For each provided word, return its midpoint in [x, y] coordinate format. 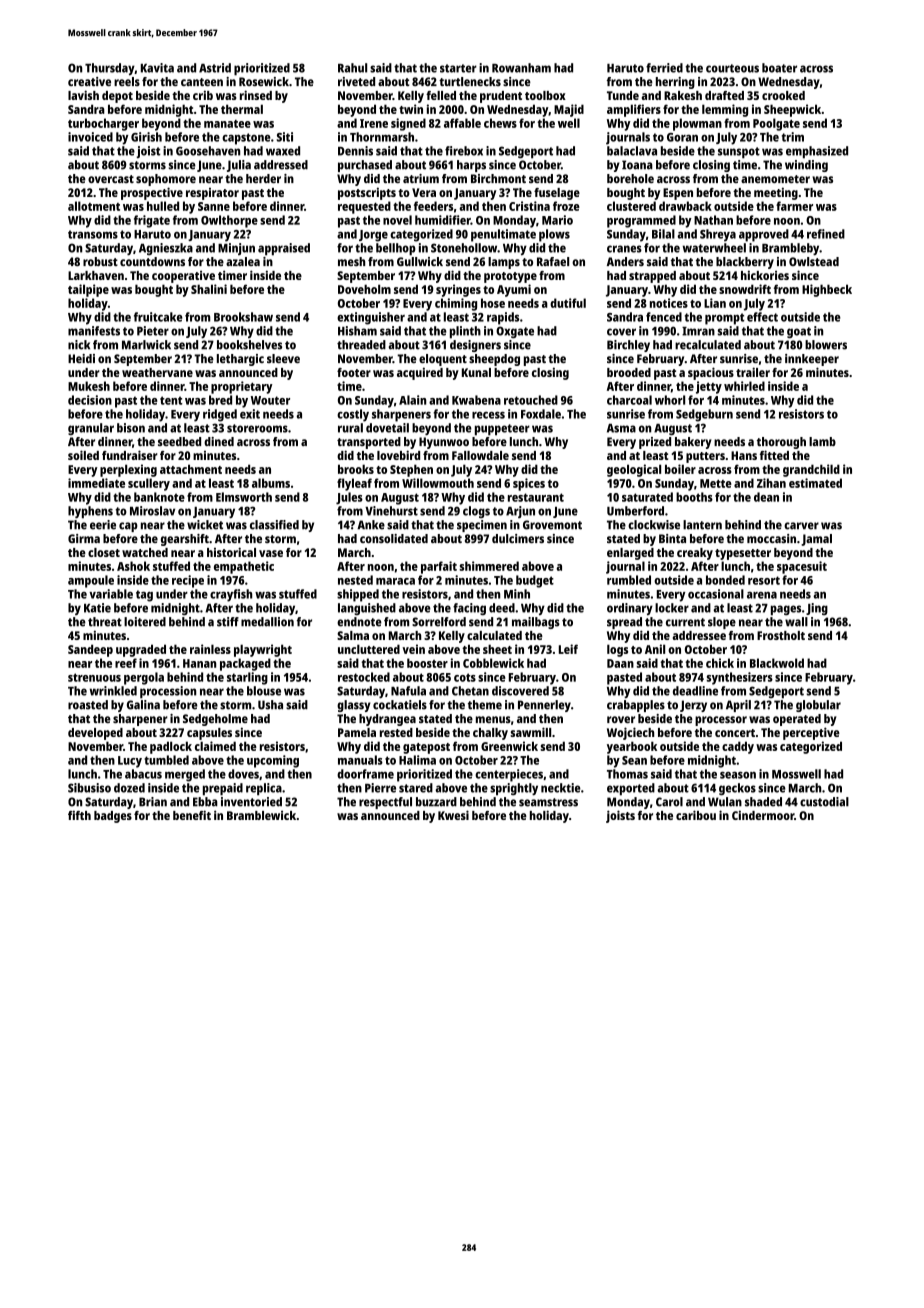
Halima [417, 760]
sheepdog [494, 360]
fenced [664, 317]
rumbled [629, 580]
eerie [103, 525]
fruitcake [158, 317]
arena [762, 595]
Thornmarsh [382, 137]
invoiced [90, 137]
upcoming [273, 761]
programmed [641, 221]
